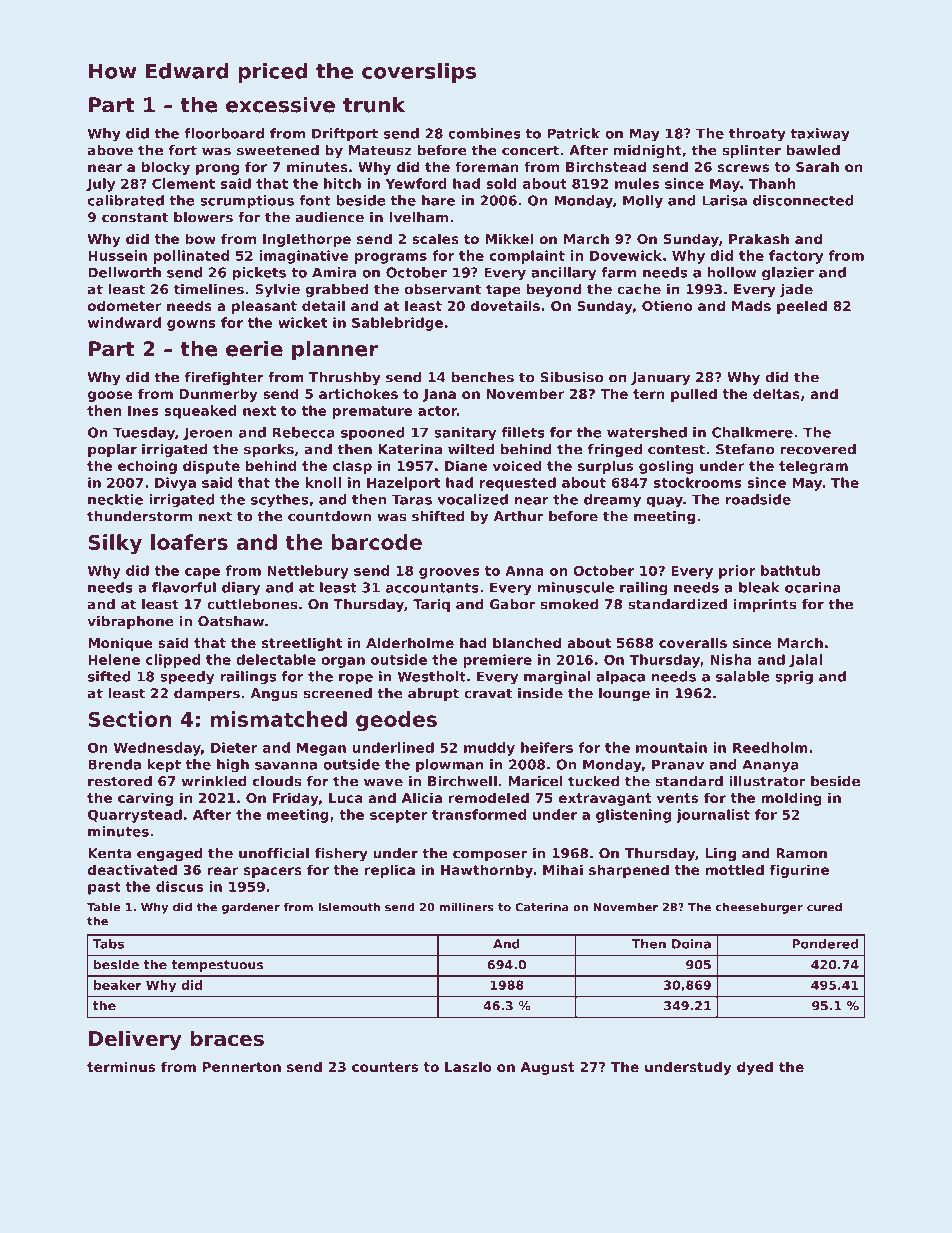 The image size is (952, 1233). What do you see at coordinates (109, 853) in the image?
I see `Kenta` at bounding box center [109, 853].
